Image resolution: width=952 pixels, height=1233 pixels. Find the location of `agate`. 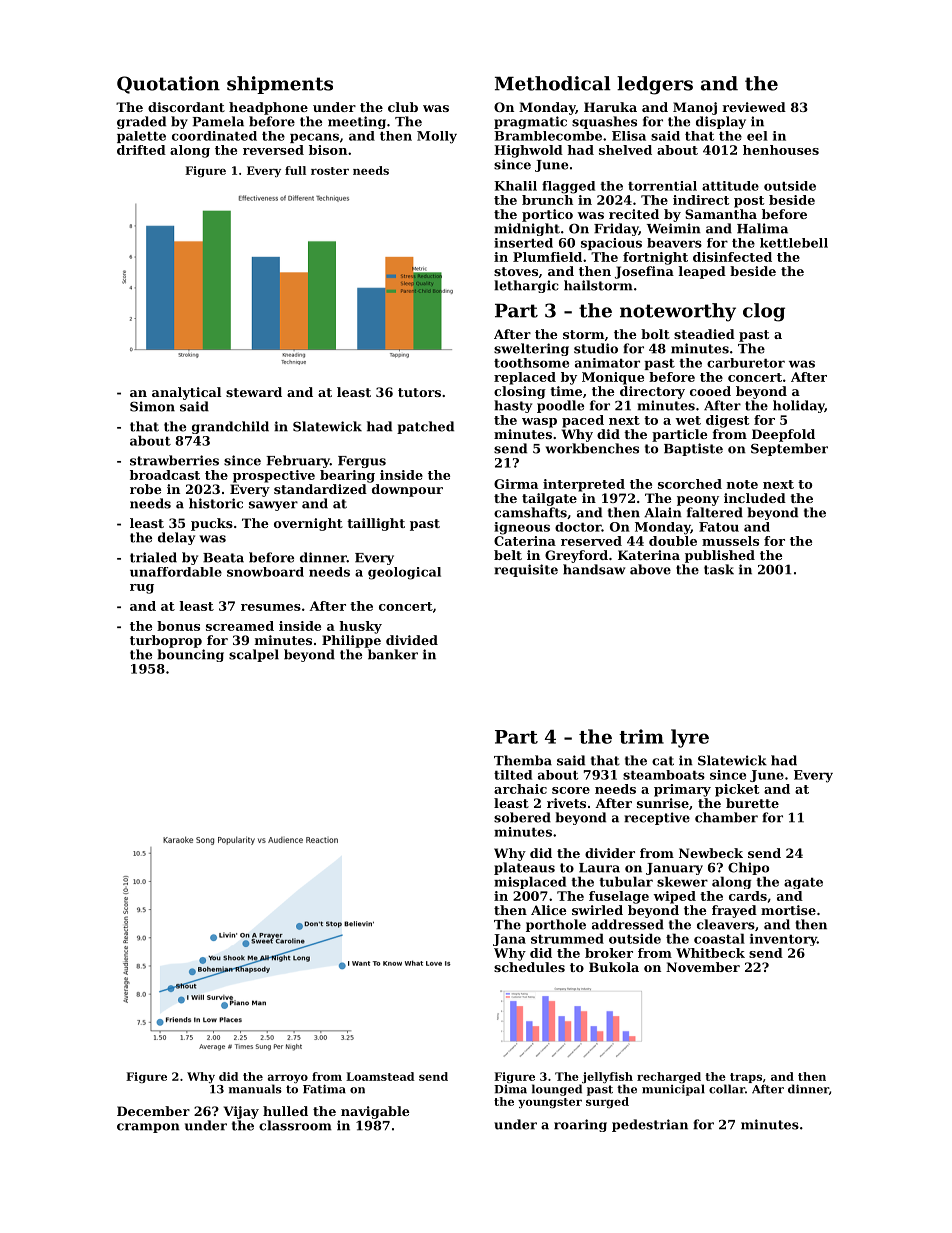

agate is located at coordinates (803, 883).
